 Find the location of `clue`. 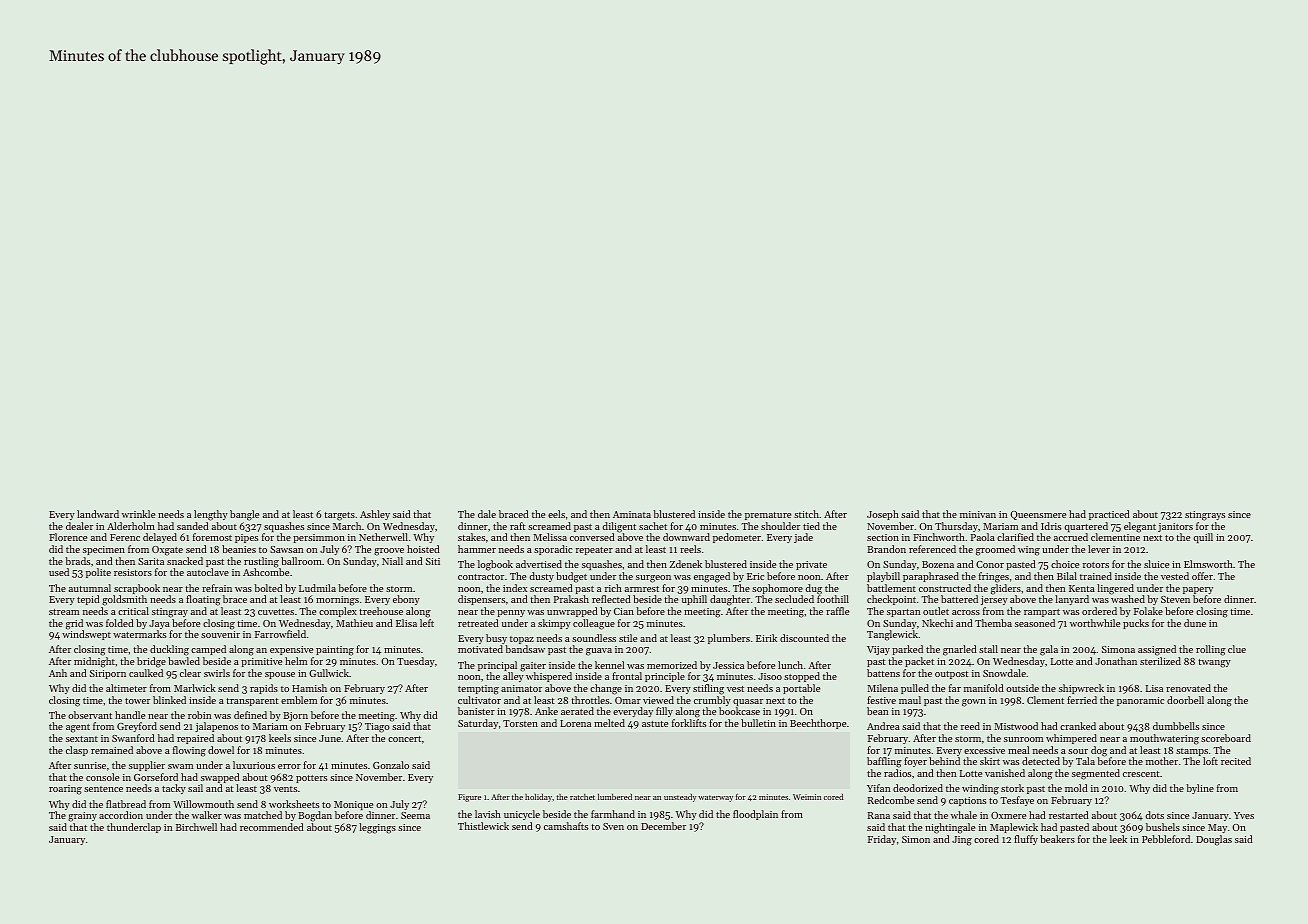

clue is located at coordinates (1237, 649).
